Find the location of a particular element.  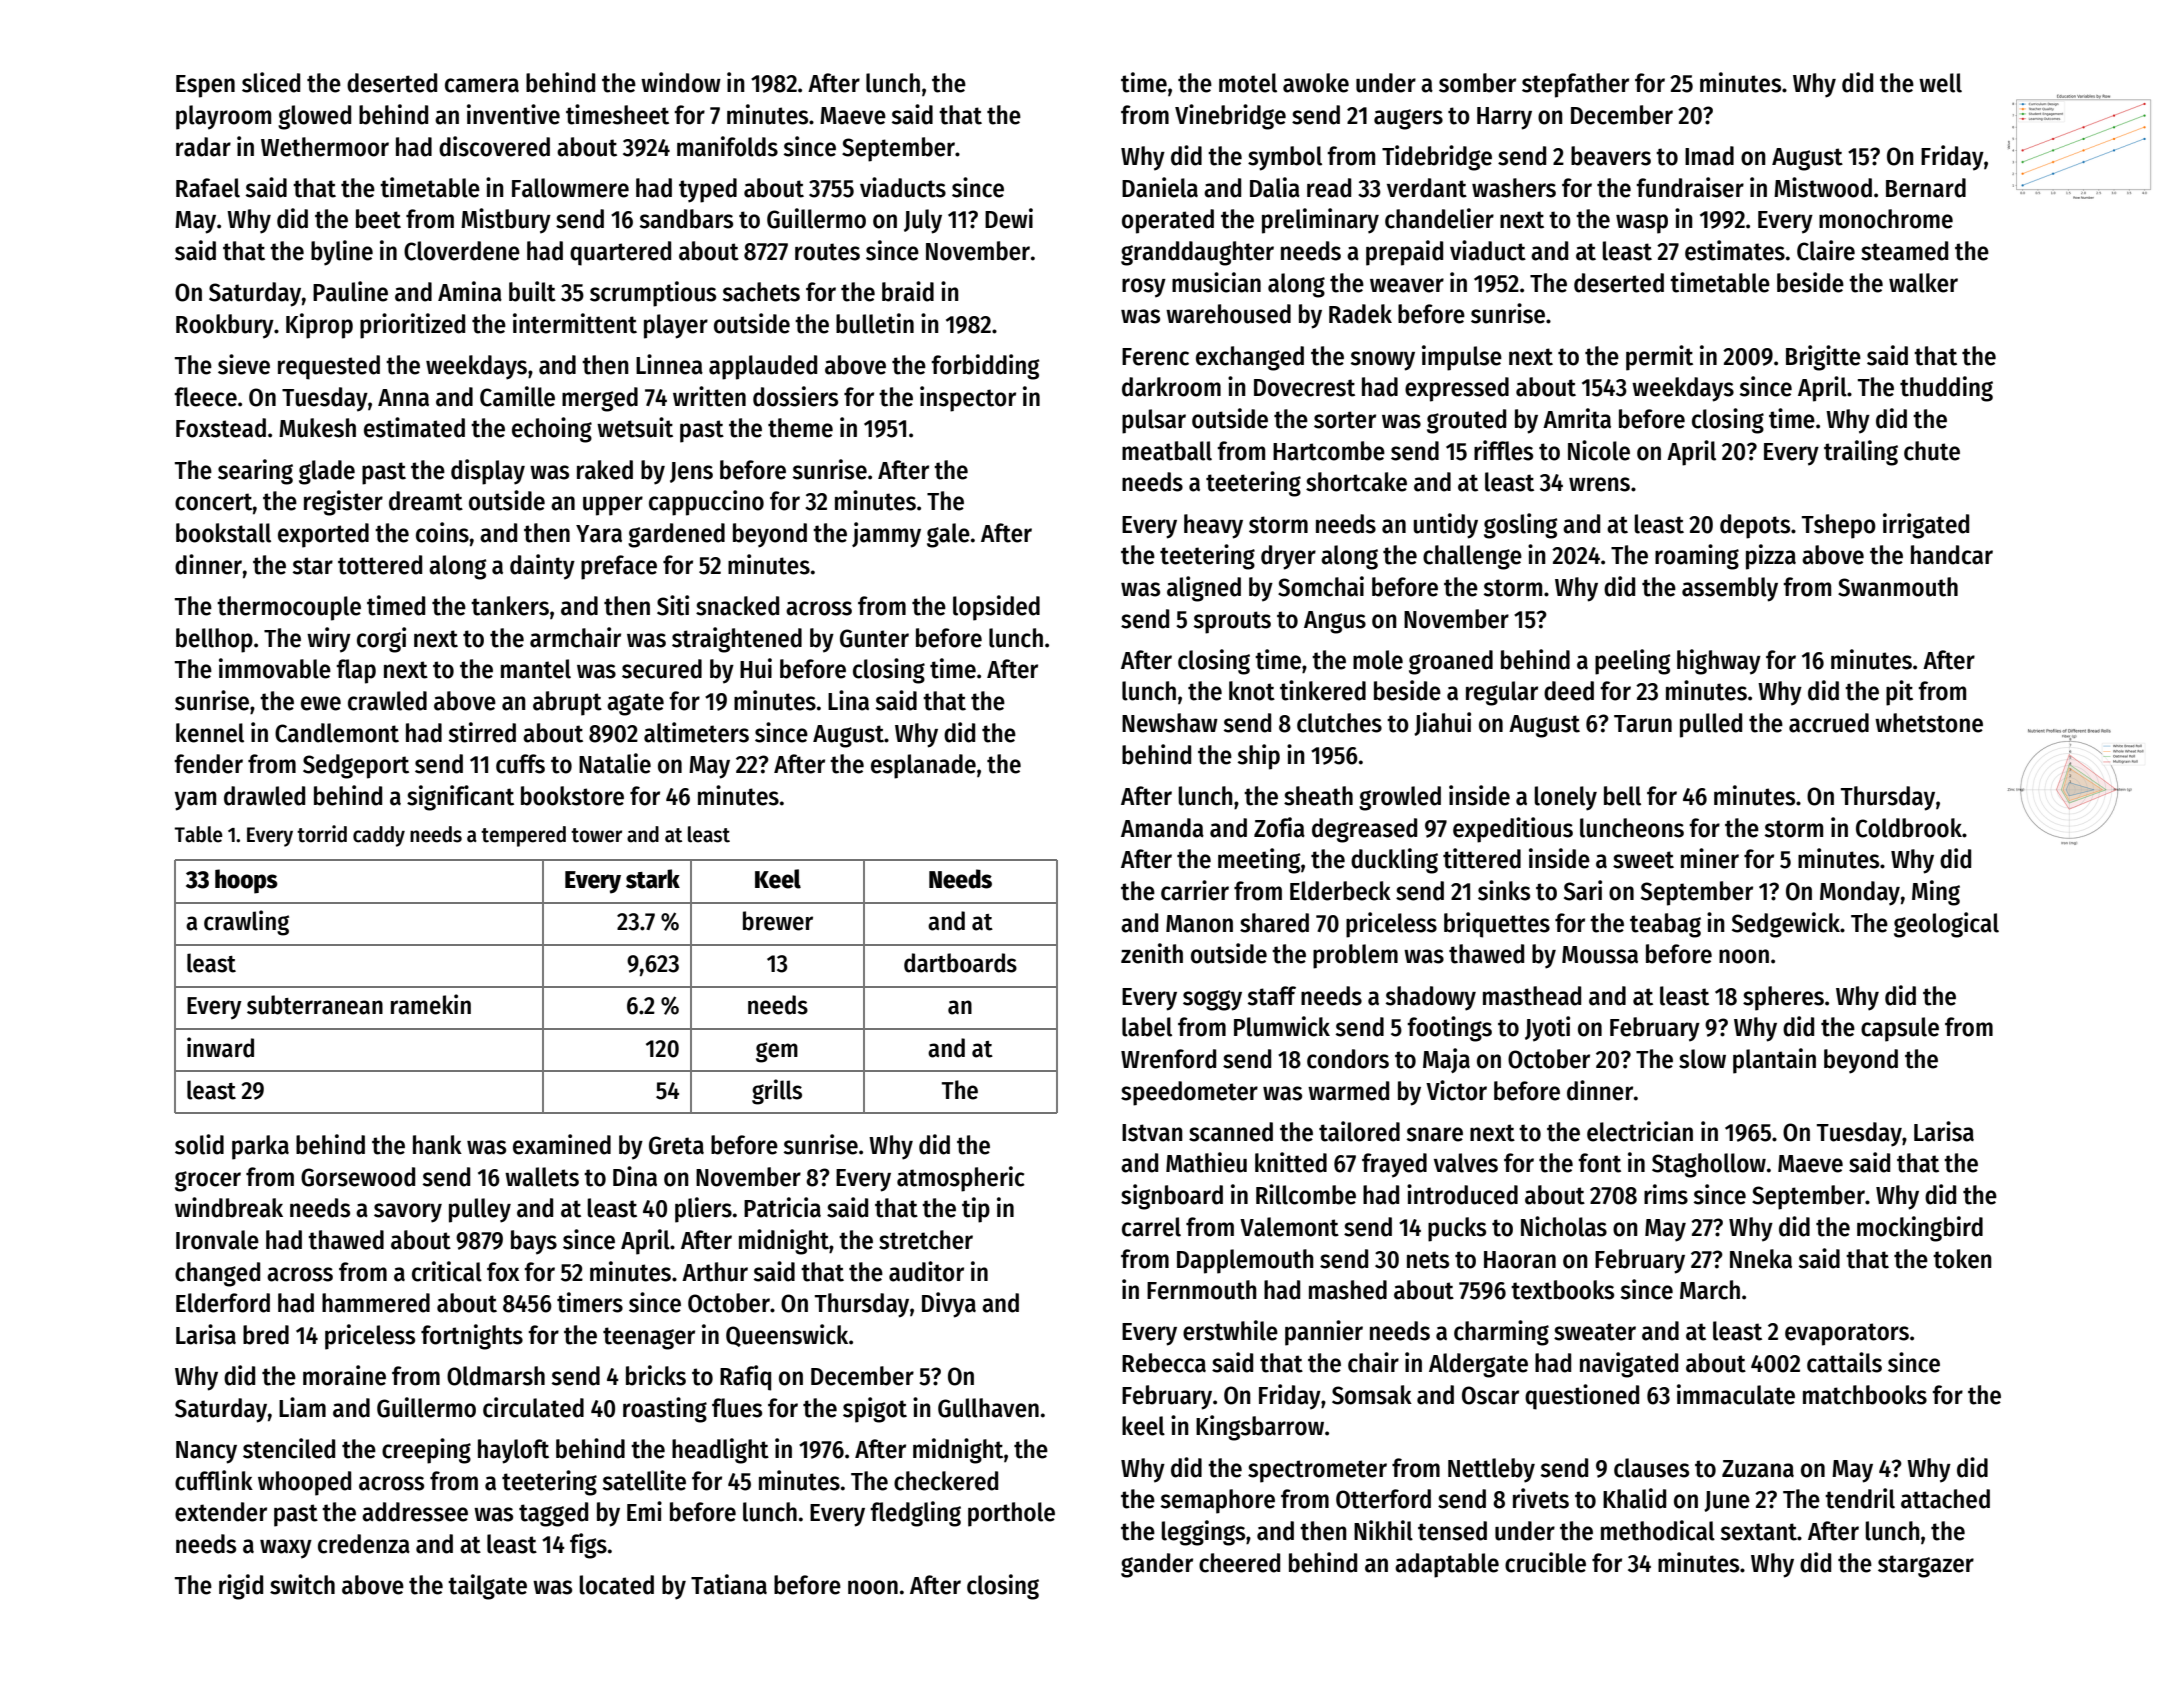

sweet is located at coordinates (1643, 860).
